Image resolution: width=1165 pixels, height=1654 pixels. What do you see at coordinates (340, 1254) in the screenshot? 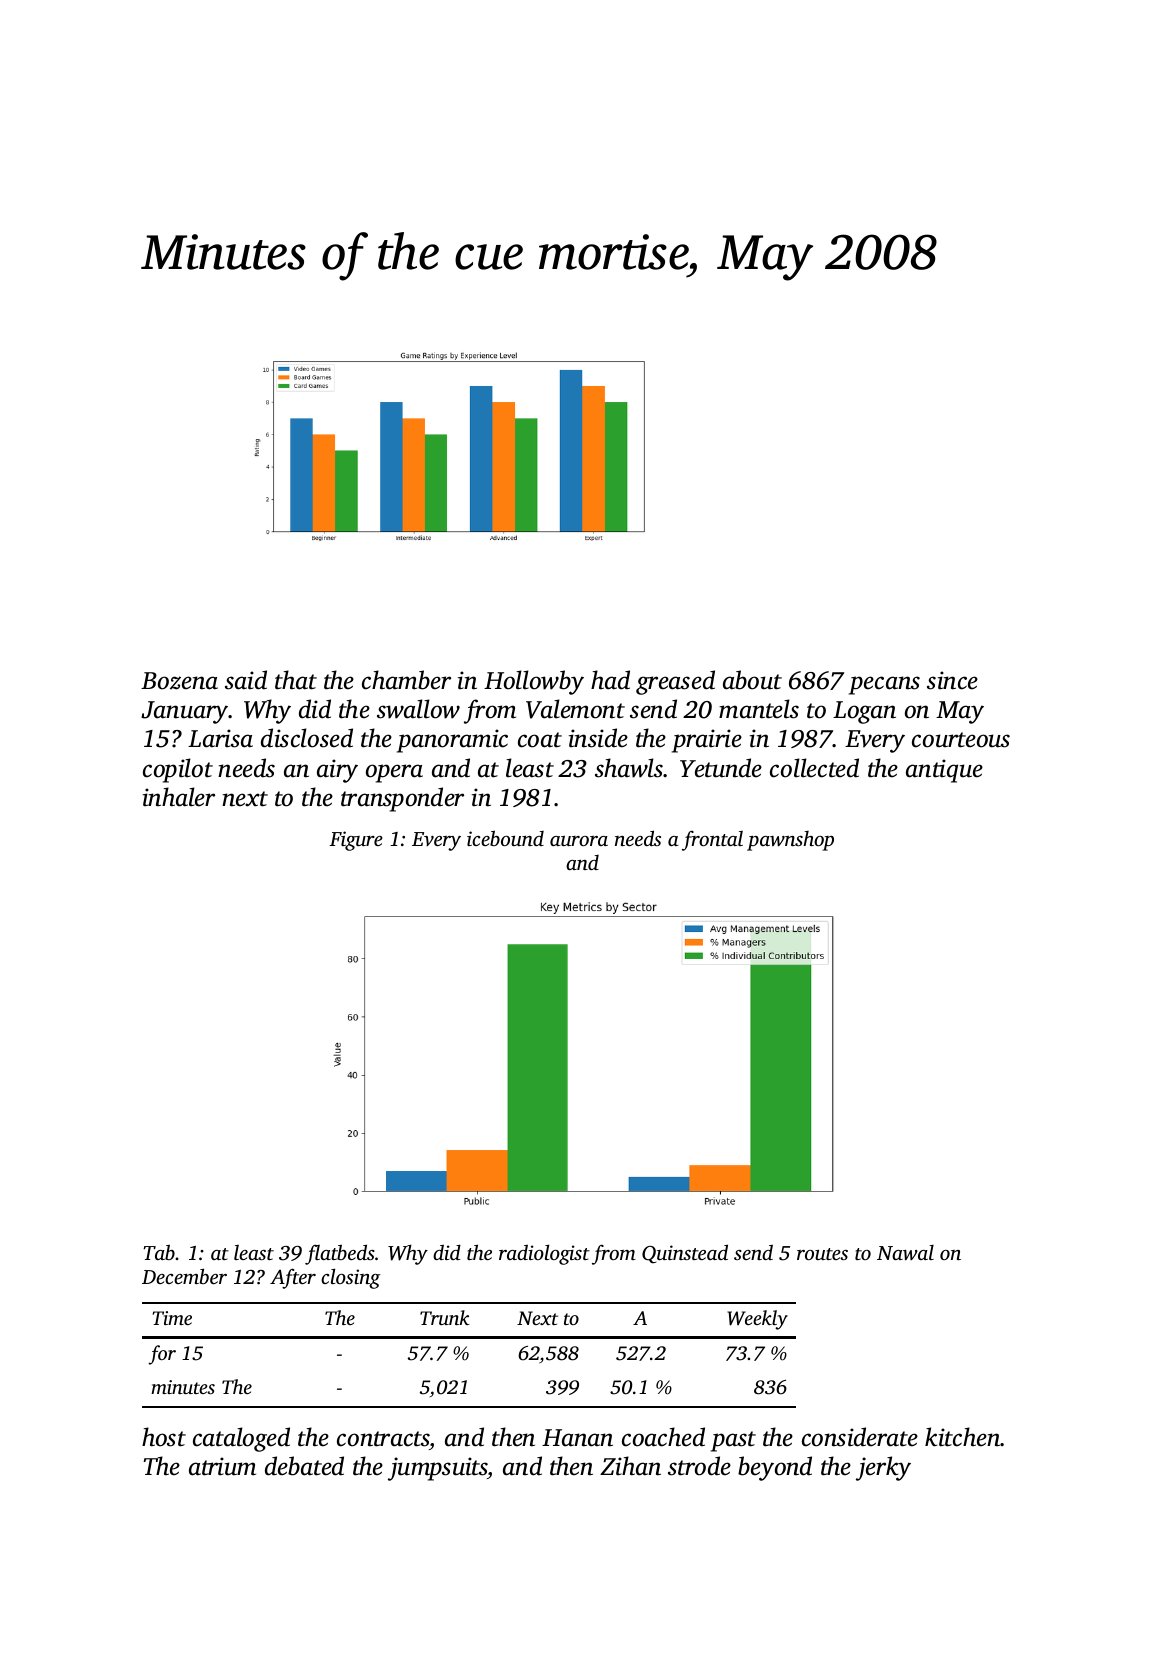
I see `flatbeds` at bounding box center [340, 1254].
